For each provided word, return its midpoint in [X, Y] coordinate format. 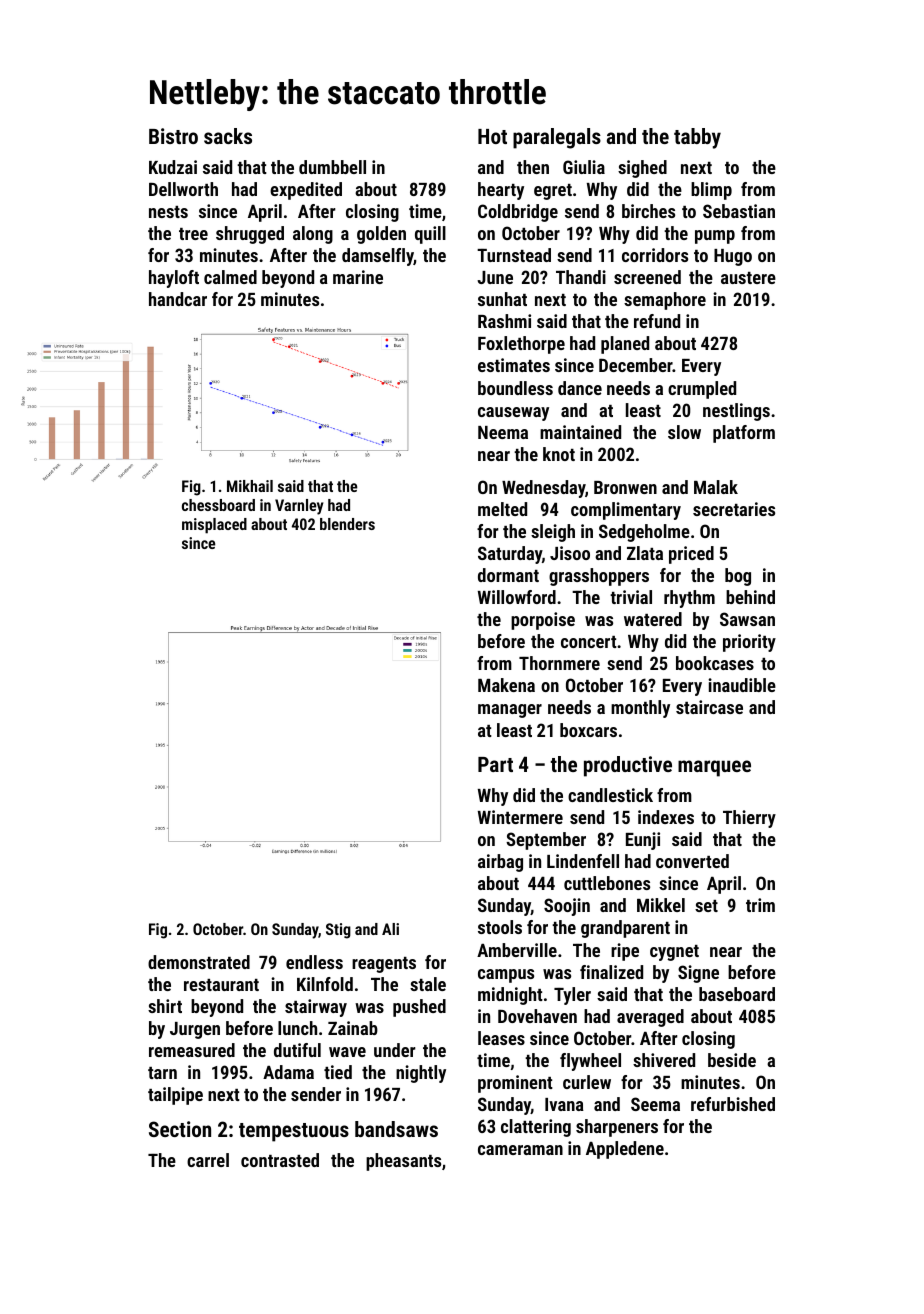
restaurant [221, 985]
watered [653, 619]
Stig [338, 931]
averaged [650, 1018]
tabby [697, 138]
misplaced [214, 526]
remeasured [192, 1050]
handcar [178, 299]
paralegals [557, 138]
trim [760, 905]
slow [684, 432]
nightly [421, 1074]
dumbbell [332, 167]
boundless [515, 388]
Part [495, 764]
